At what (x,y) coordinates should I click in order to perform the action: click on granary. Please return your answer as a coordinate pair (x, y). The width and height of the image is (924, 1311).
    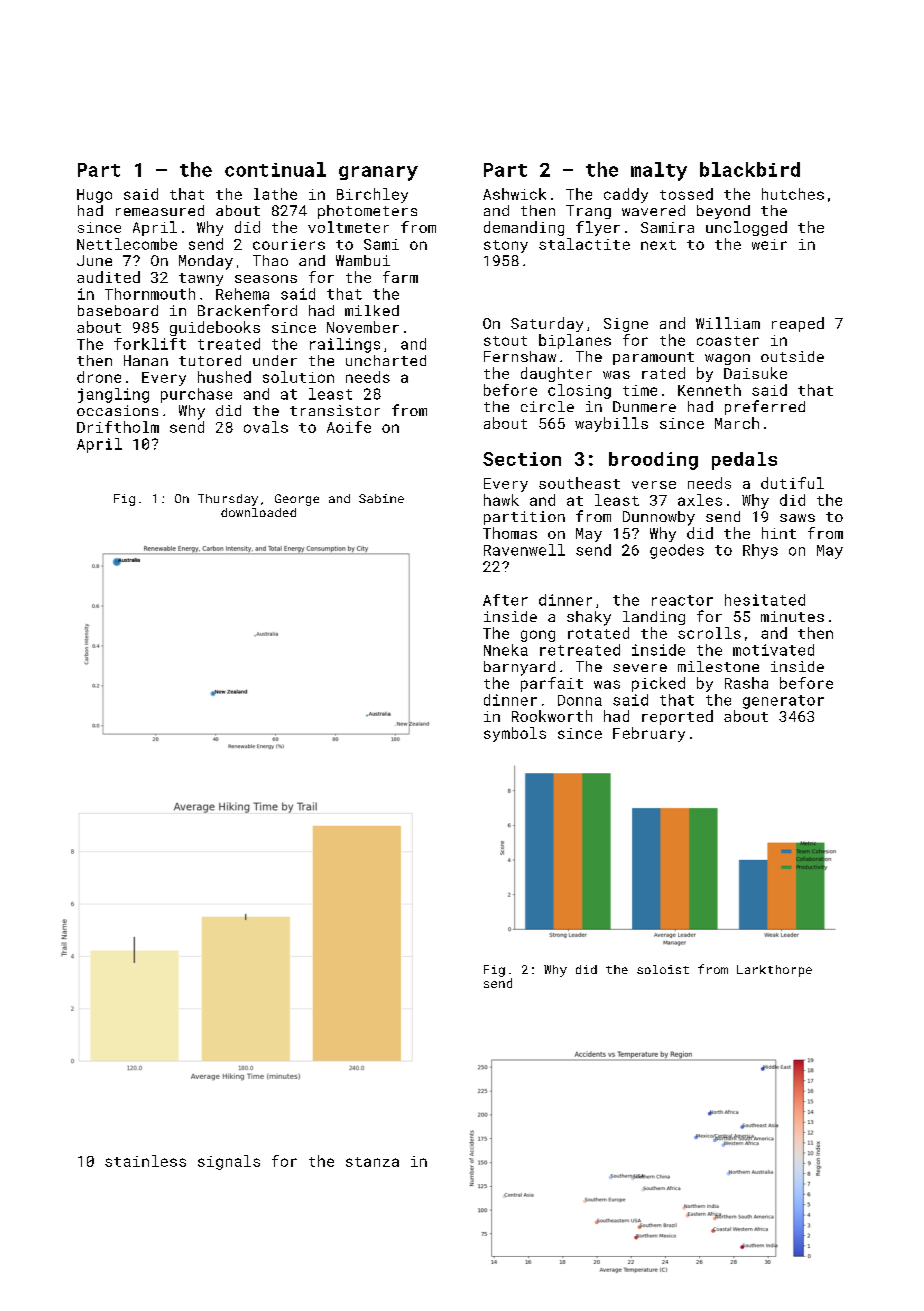
    Looking at the image, I should click on (378, 173).
